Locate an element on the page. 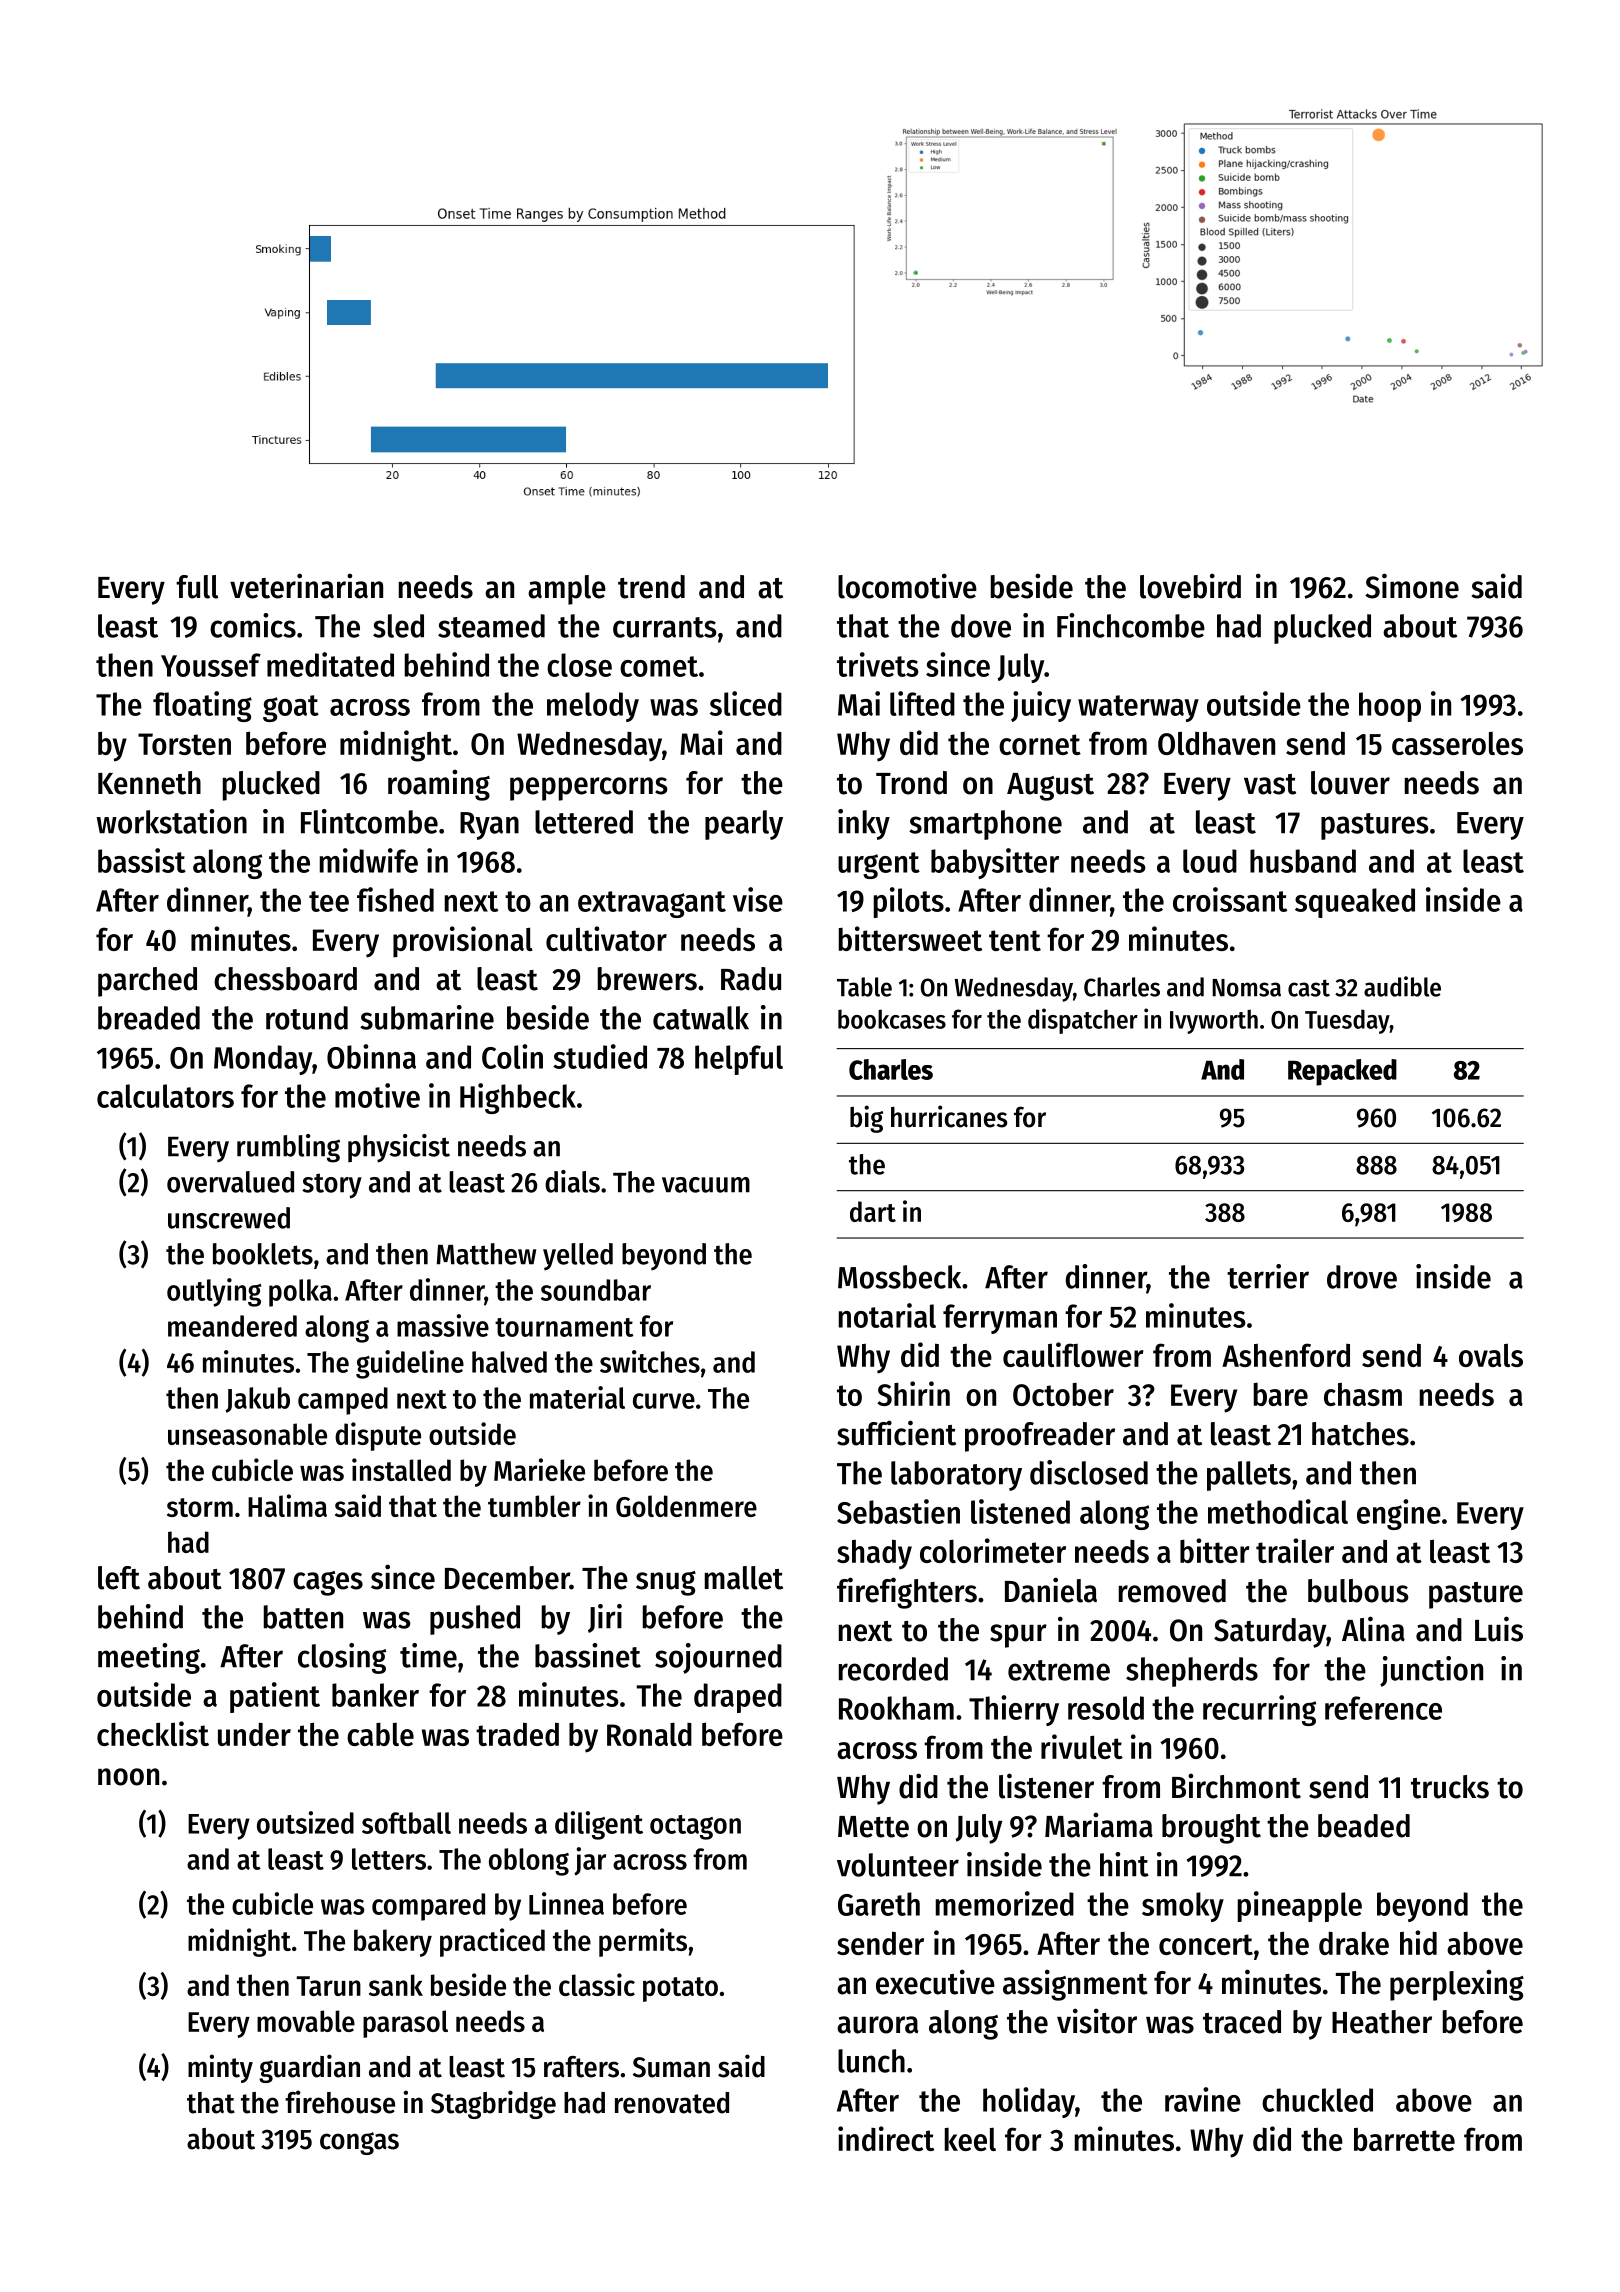 This page has width=1620, height=2292. husband is located at coordinates (1303, 861).
